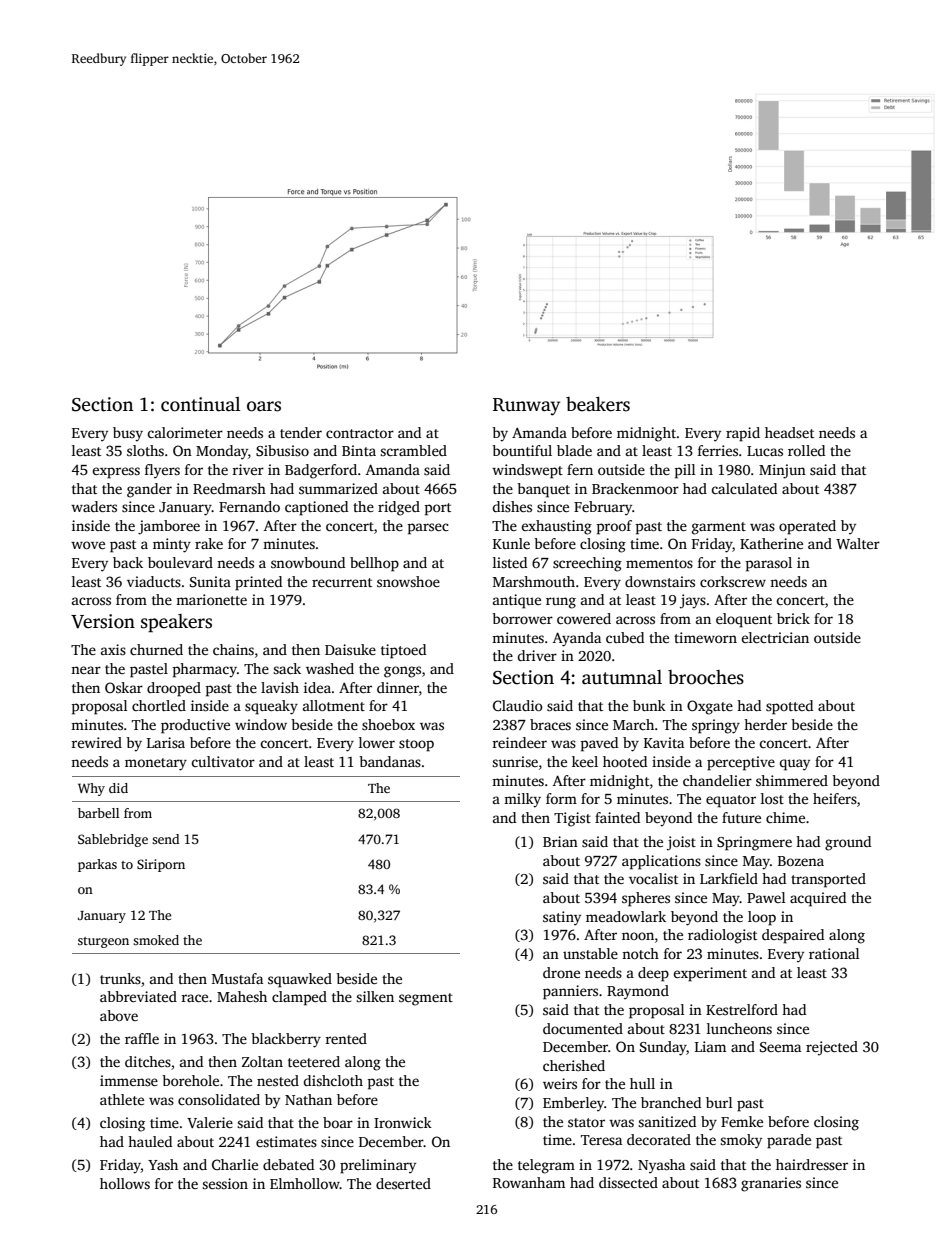 This screenshot has width=952, height=1233. Describe the element at coordinates (94, 506) in the screenshot. I see `waders` at that location.
